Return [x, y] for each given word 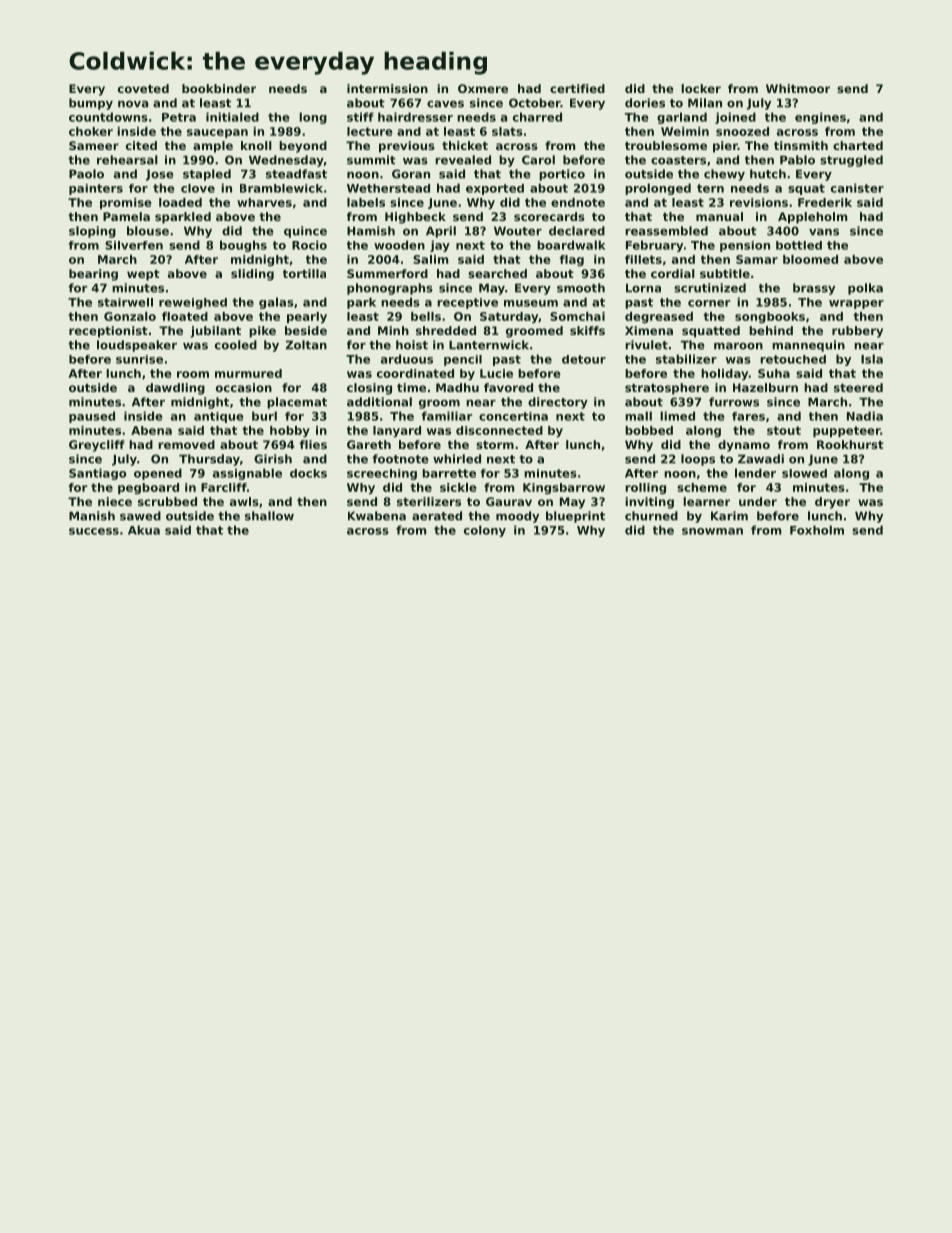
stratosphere [667, 389]
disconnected [499, 430]
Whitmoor [798, 88]
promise [126, 203]
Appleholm [812, 218]
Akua [144, 530]
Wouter [518, 231]
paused [92, 417]
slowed [804, 473]
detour [584, 359]
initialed [232, 117]
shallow [269, 516]
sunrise [139, 359]
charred [537, 117]
